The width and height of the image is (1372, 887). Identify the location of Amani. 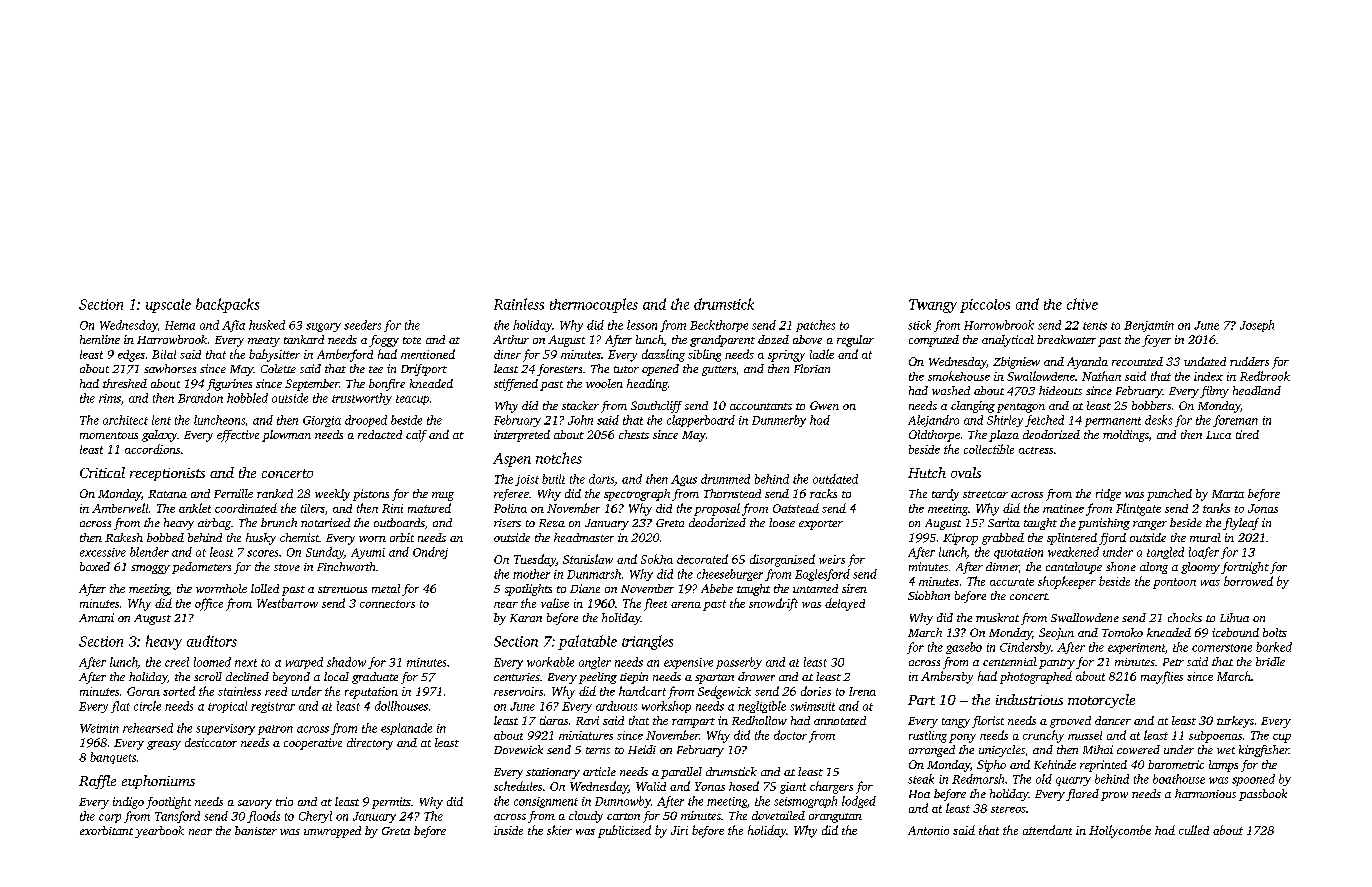
(96, 617).
